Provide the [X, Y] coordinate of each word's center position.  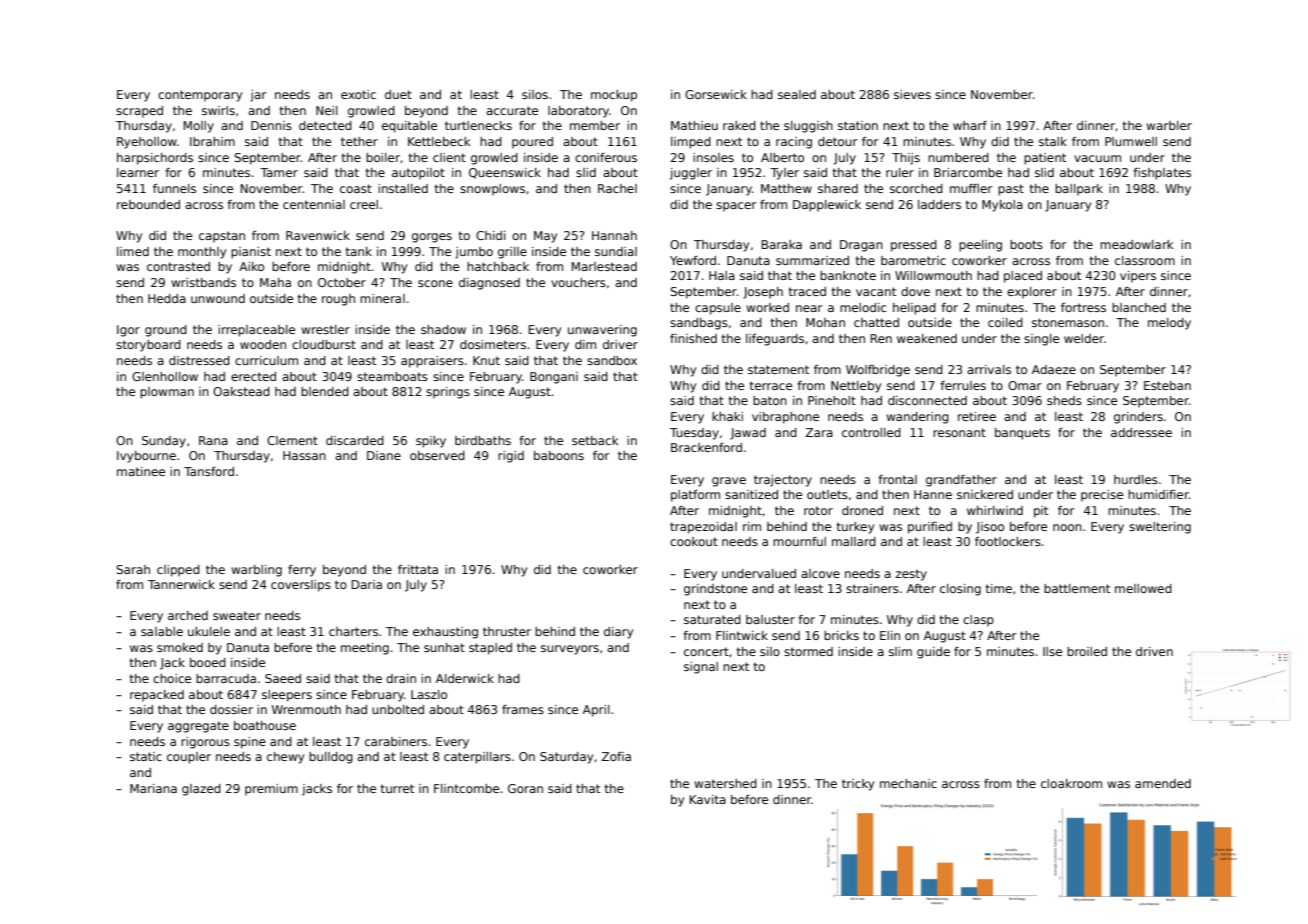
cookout [694, 541]
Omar [1025, 385]
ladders [939, 204]
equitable [409, 127]
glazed [201, 790]
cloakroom [1071, 783]
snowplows [492, 190]
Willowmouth [933, 275]
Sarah [133, 569]
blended [325, 391]
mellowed [1143, 588]
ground [166, 331]
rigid [511, 457]
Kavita [708, 799]
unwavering [602, 331]
